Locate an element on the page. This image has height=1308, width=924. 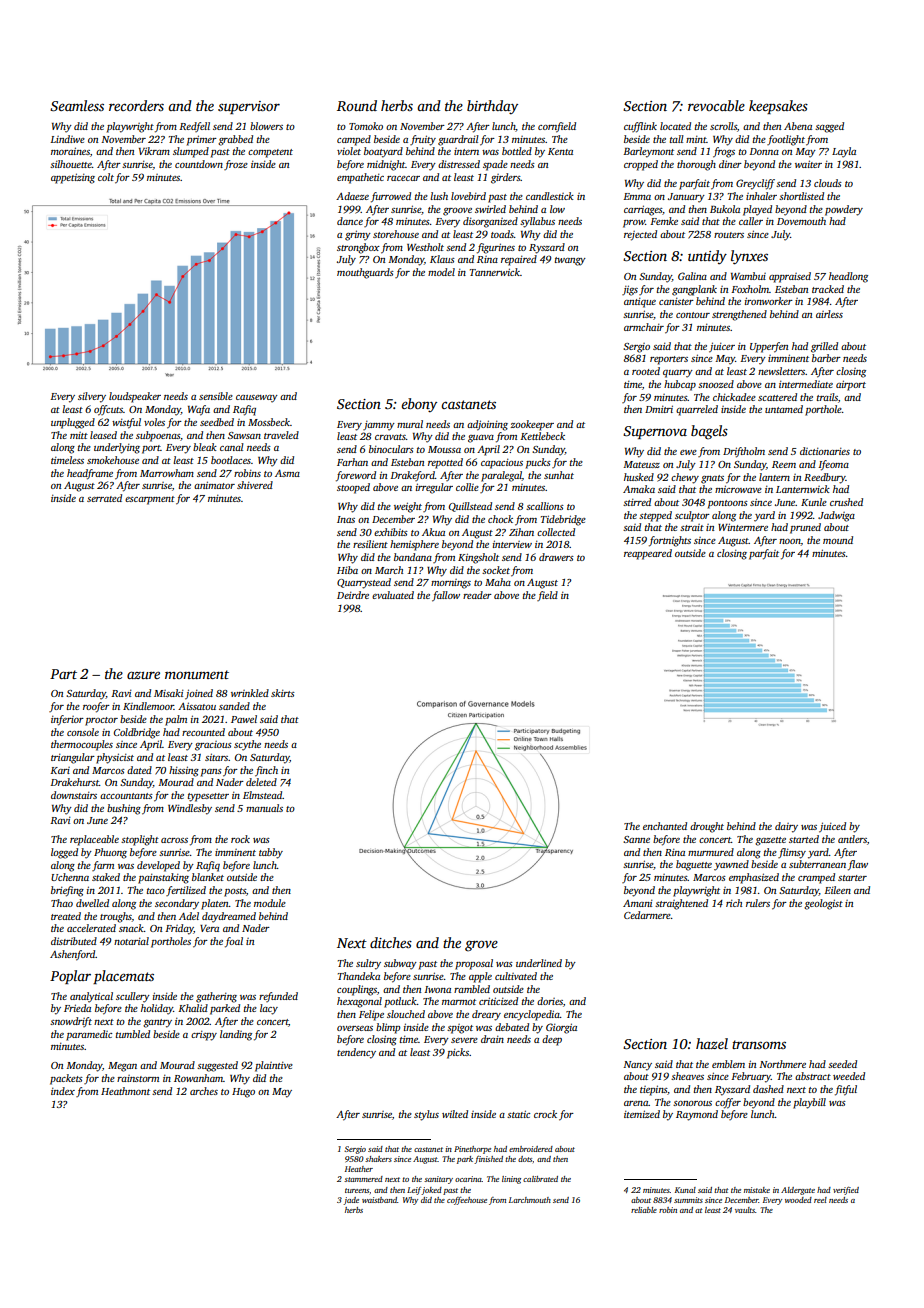
keepsakes is located at coordinates (778, 107).
